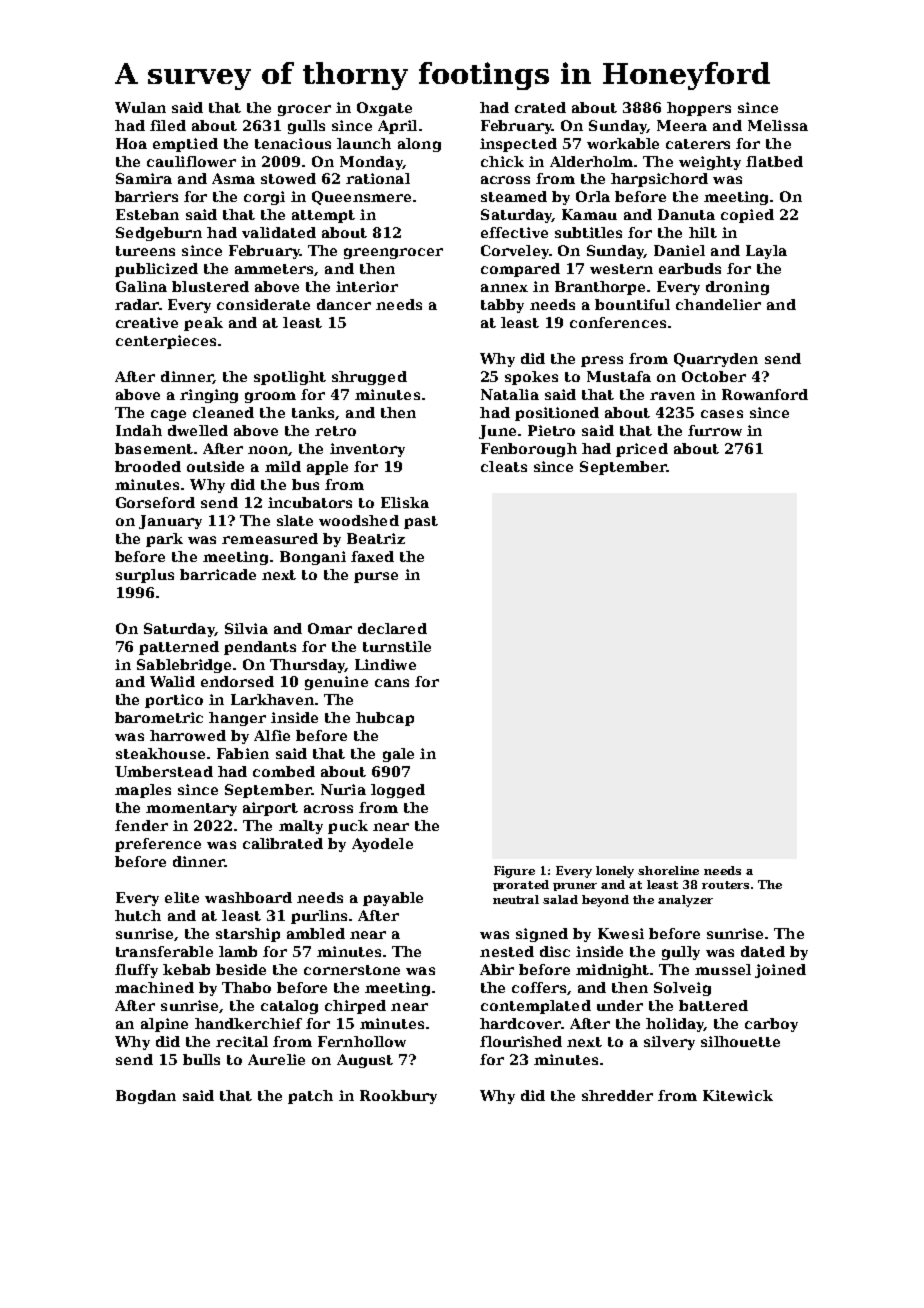 The width and height of the document is (924, 1308). What do you see at coordinates (642, 450) in the document?
I see `priced` at bounding box center [642, 450].
